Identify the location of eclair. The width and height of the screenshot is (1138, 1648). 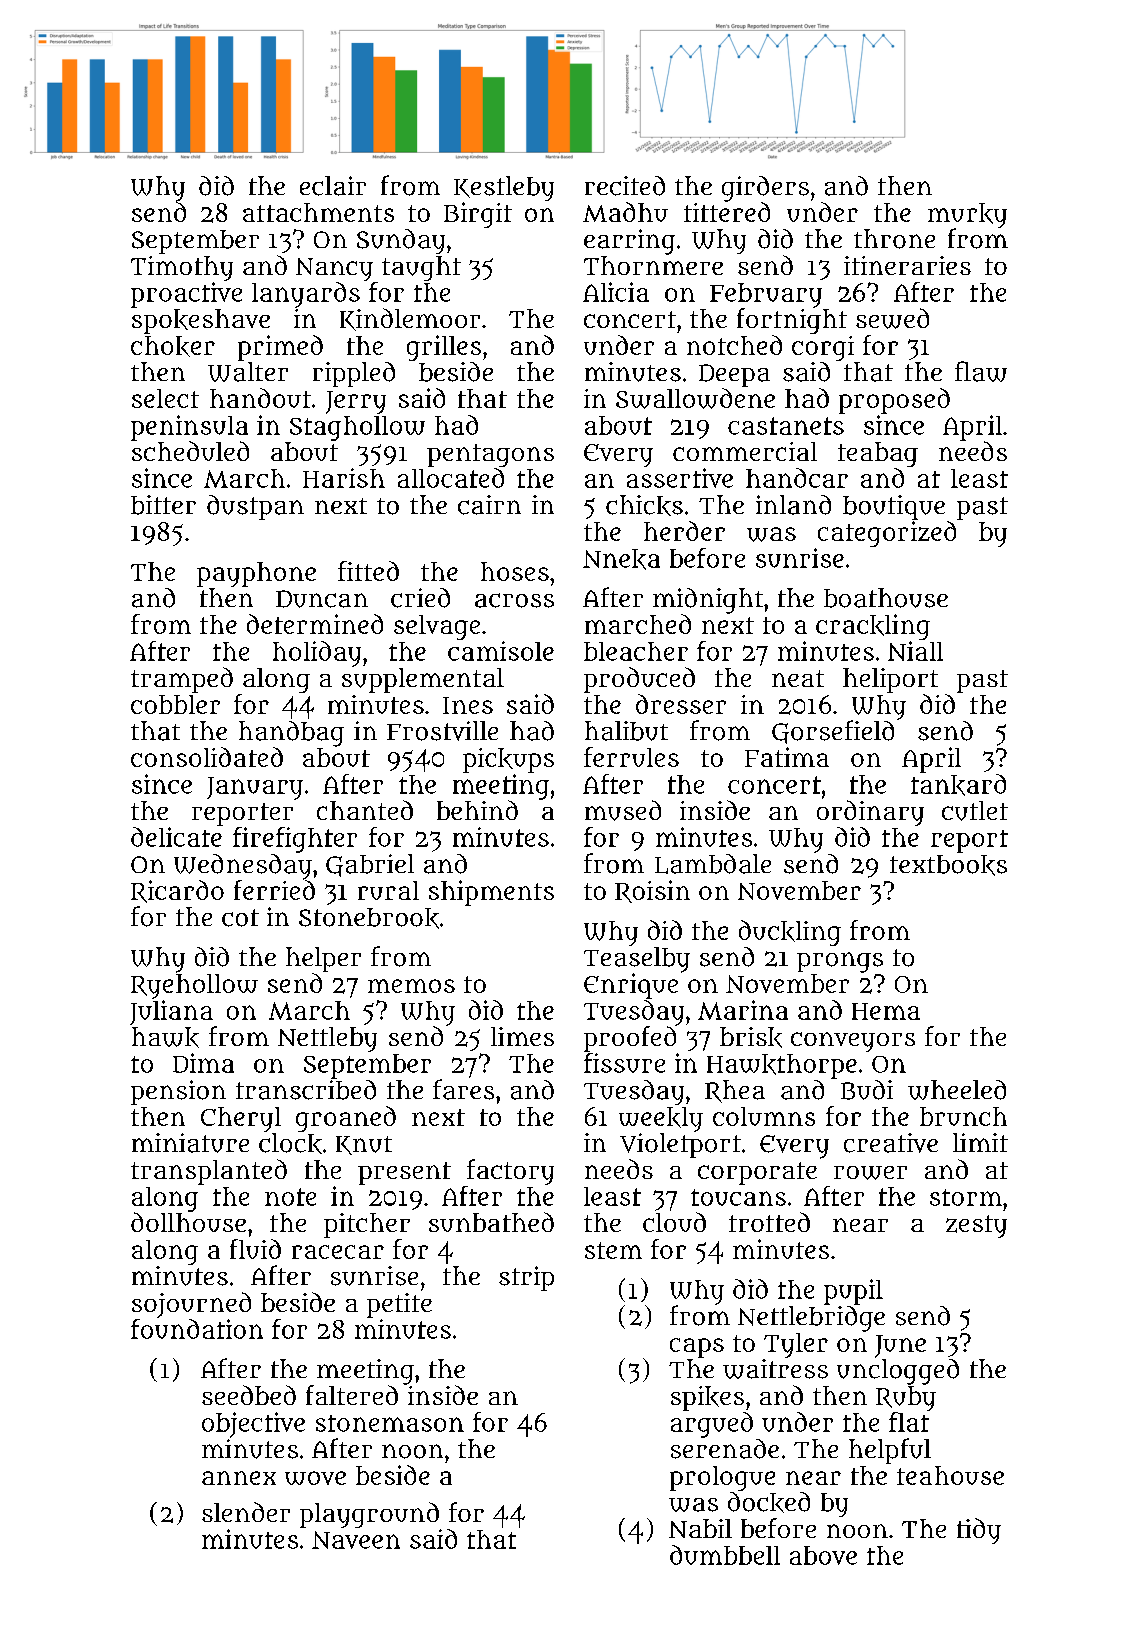
(333, 186).
